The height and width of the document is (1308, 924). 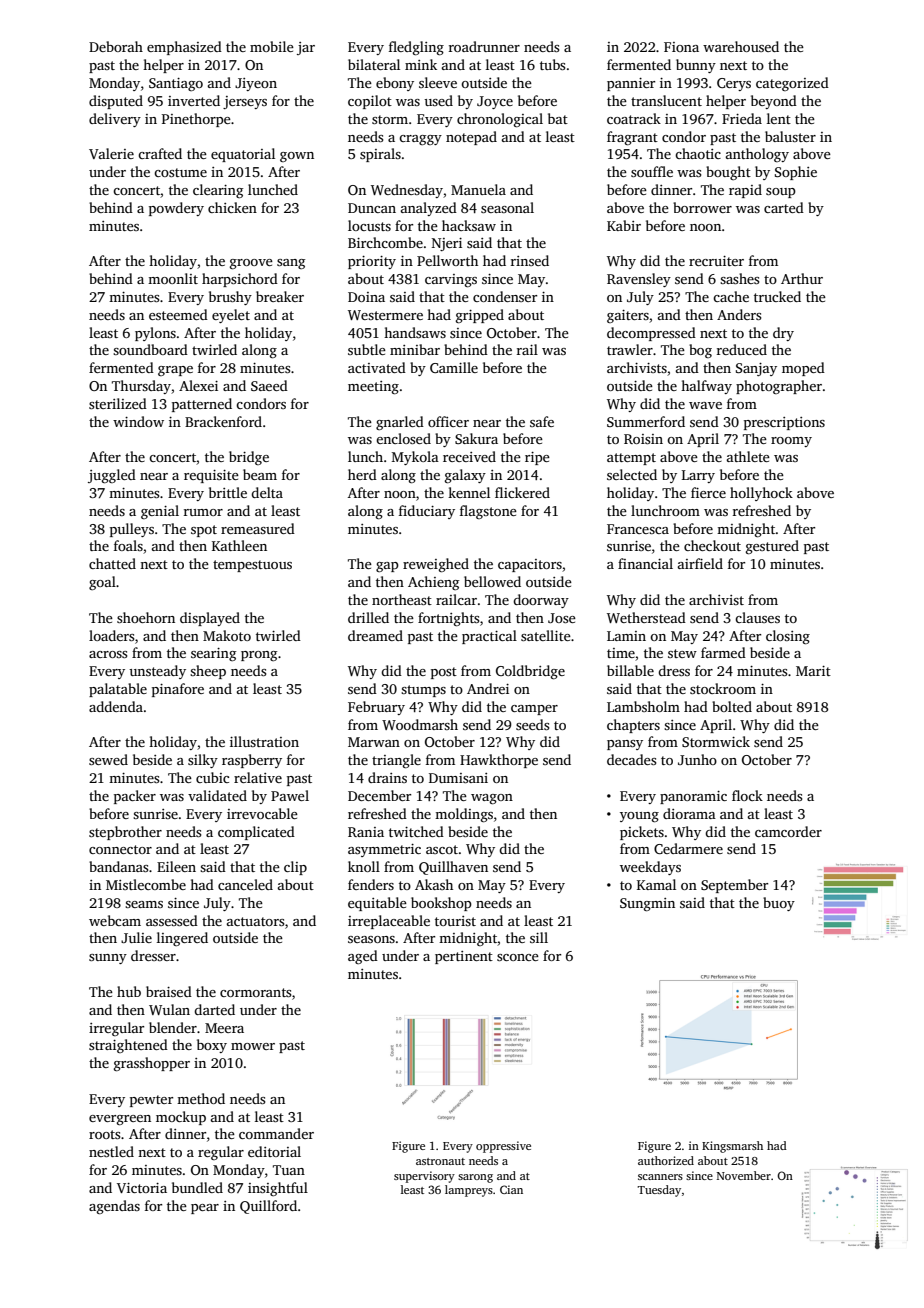 What do you see at coordinates (792, 84) in the document?
I see `categorized` at bounding box center [792, 84].
